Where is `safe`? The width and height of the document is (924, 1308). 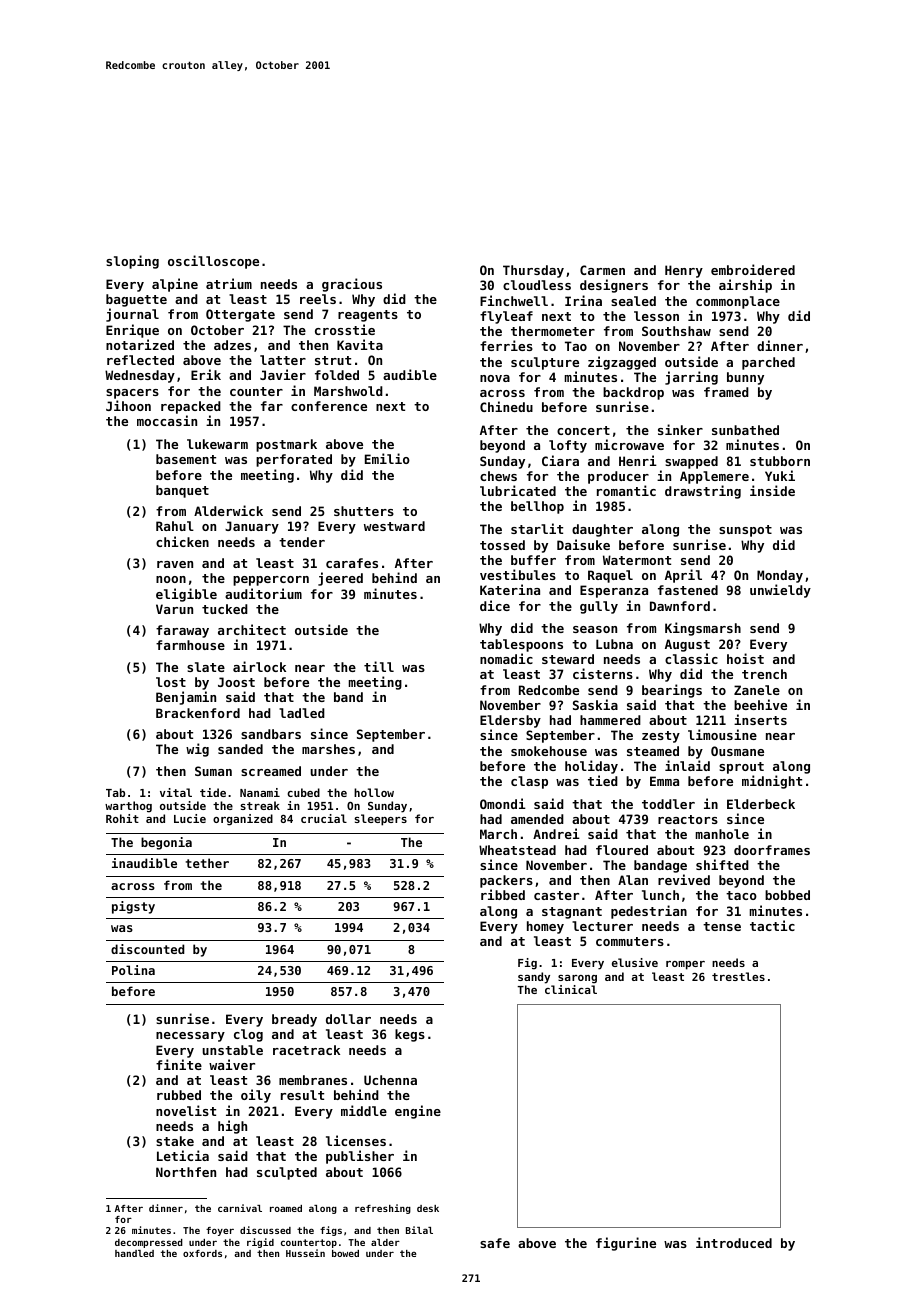 safe is located at coordinates (495, 1243).
